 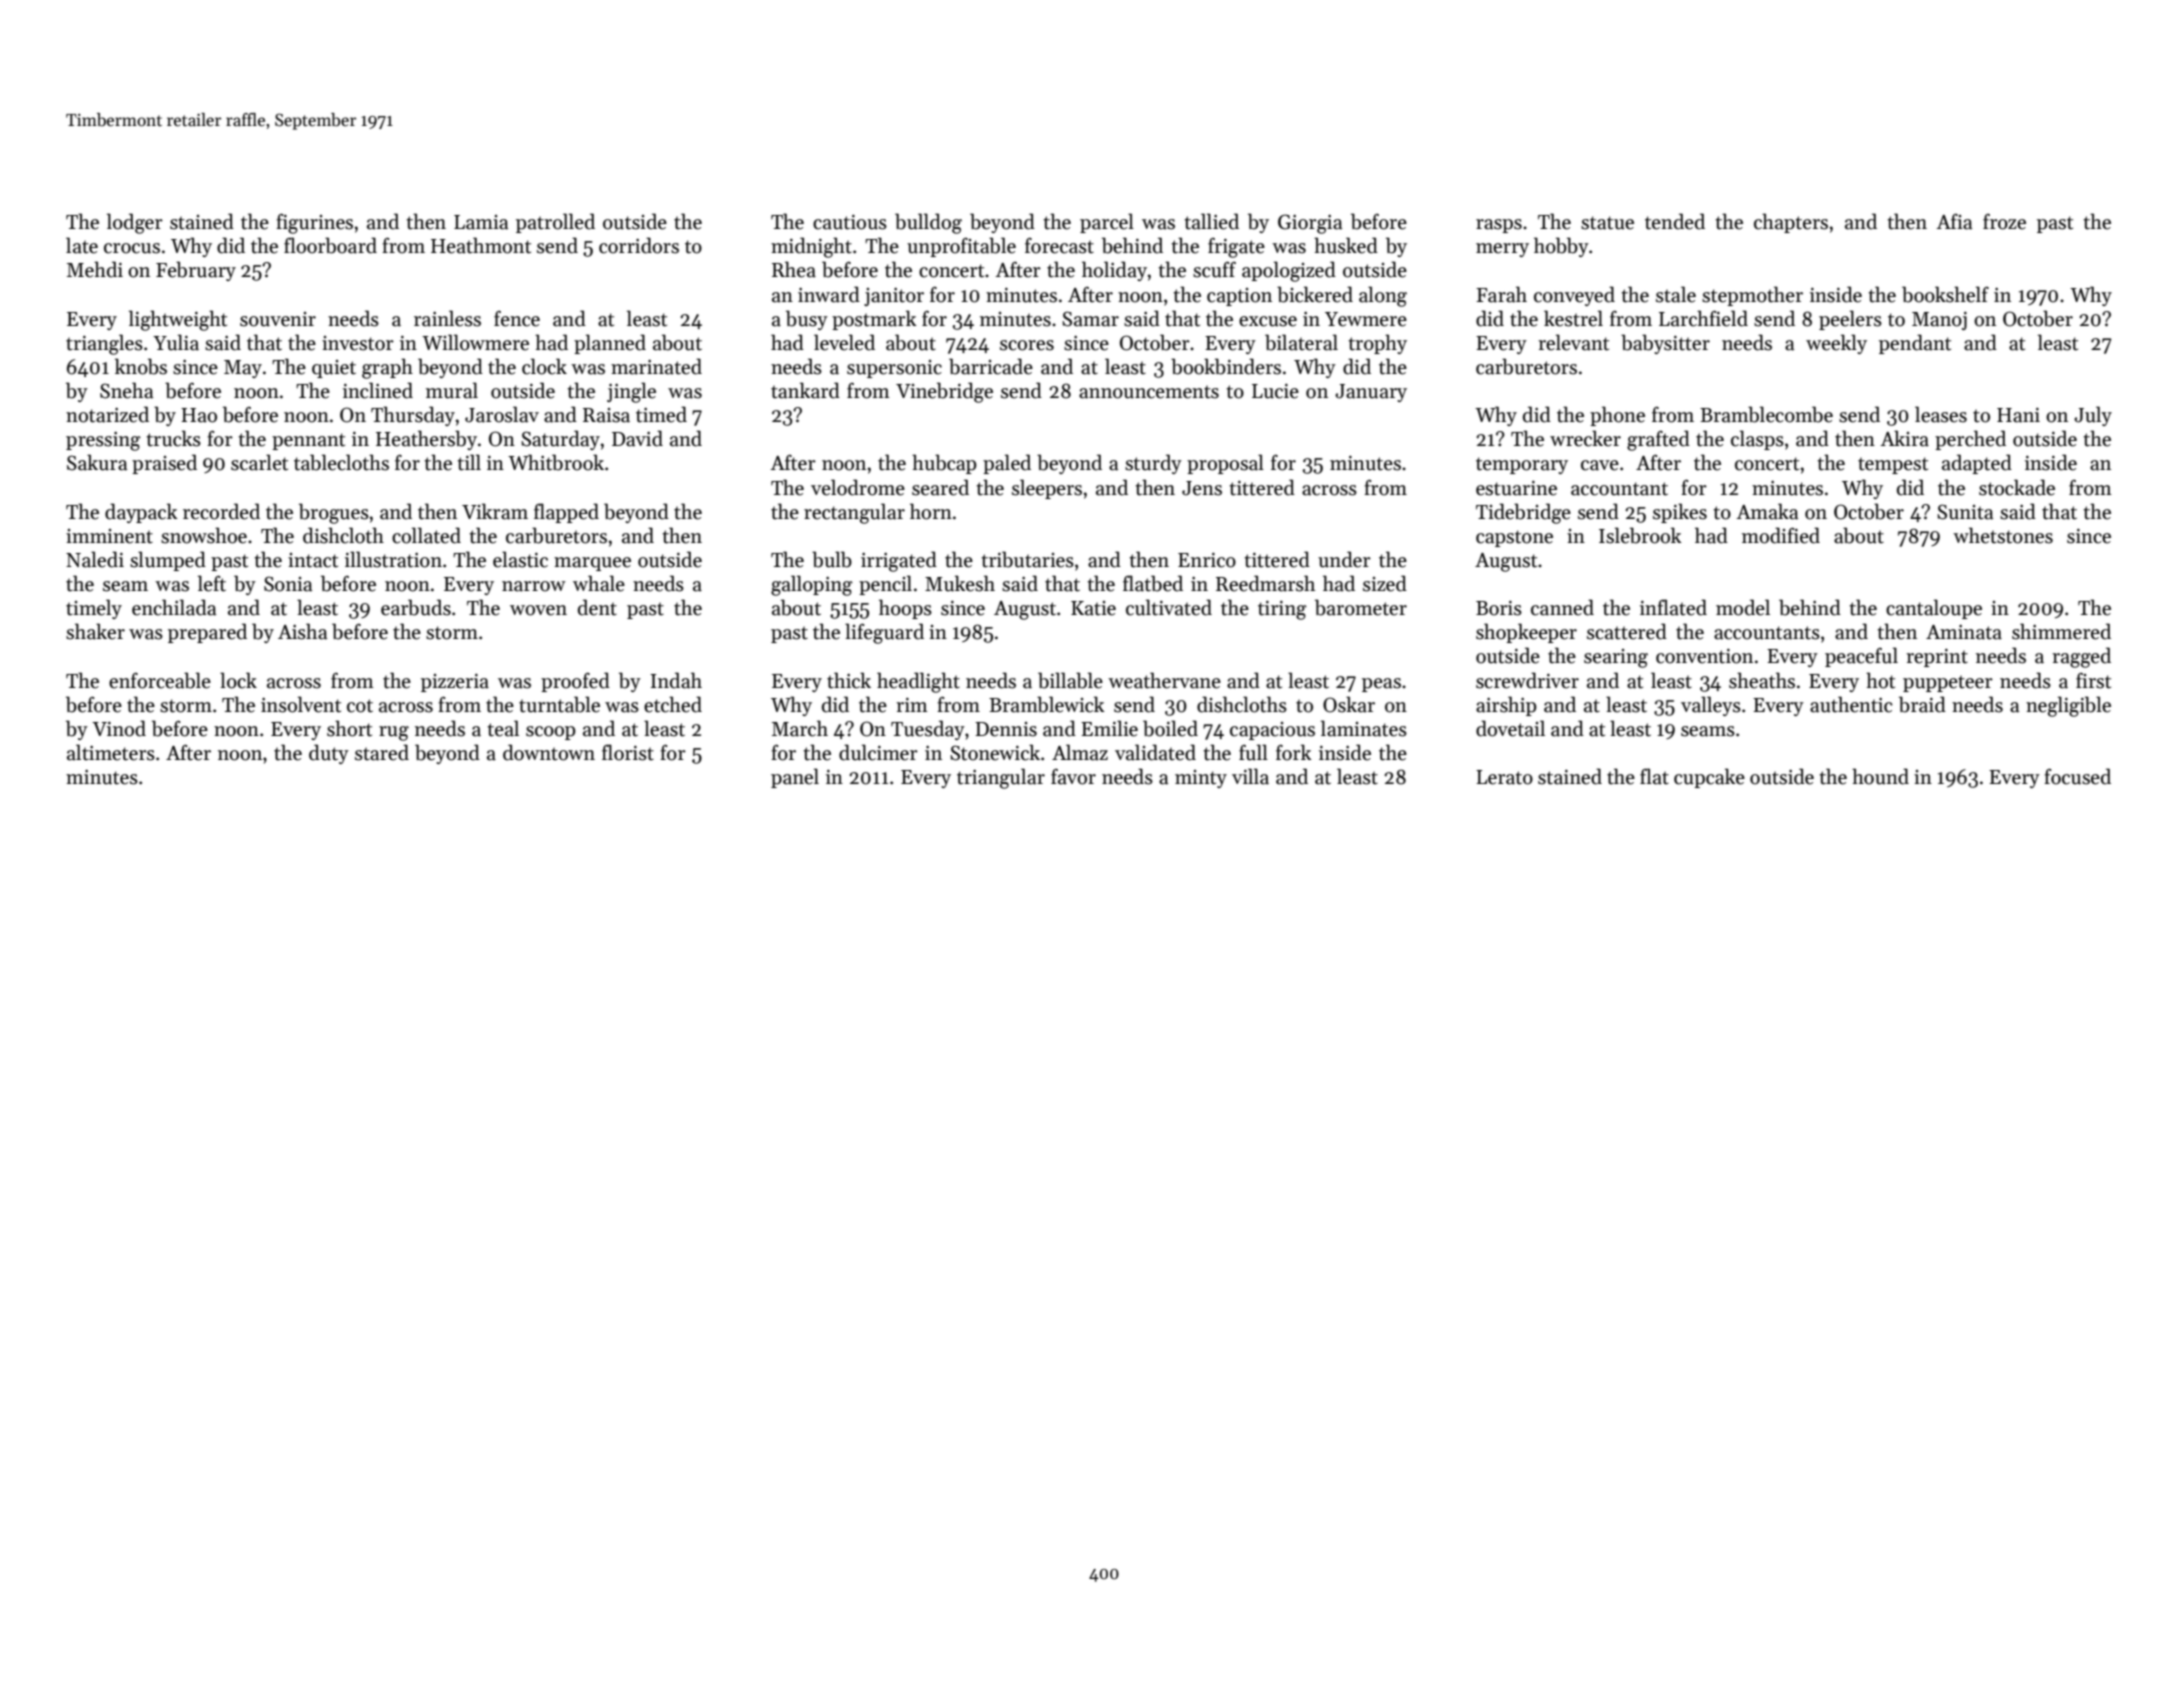 I want to click on recorded, so click(x=221, y=511).
